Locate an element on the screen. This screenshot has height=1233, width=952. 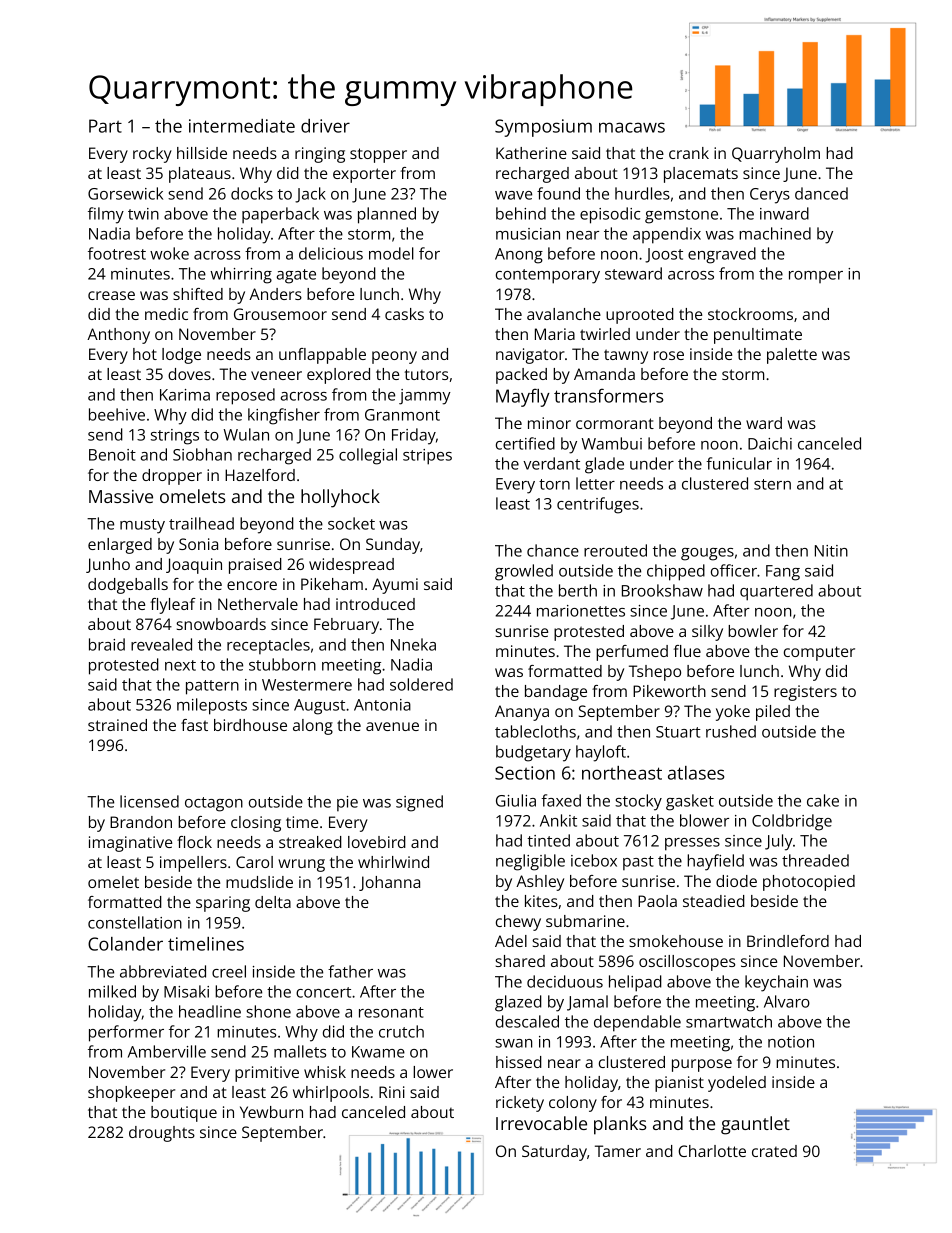
registers is located at coordinates (805, 693).
